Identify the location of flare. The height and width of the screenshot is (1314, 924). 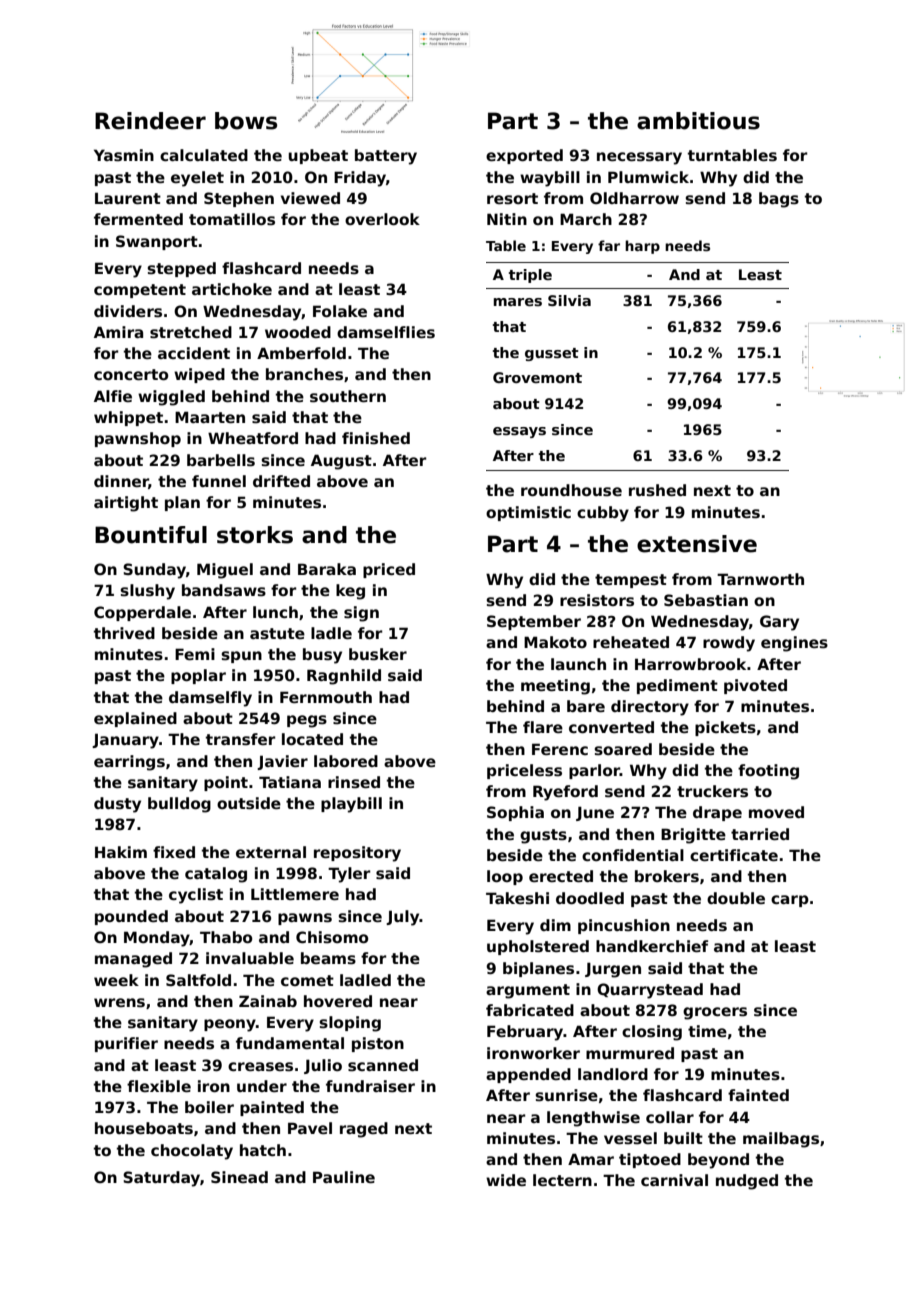
(543, 727).
